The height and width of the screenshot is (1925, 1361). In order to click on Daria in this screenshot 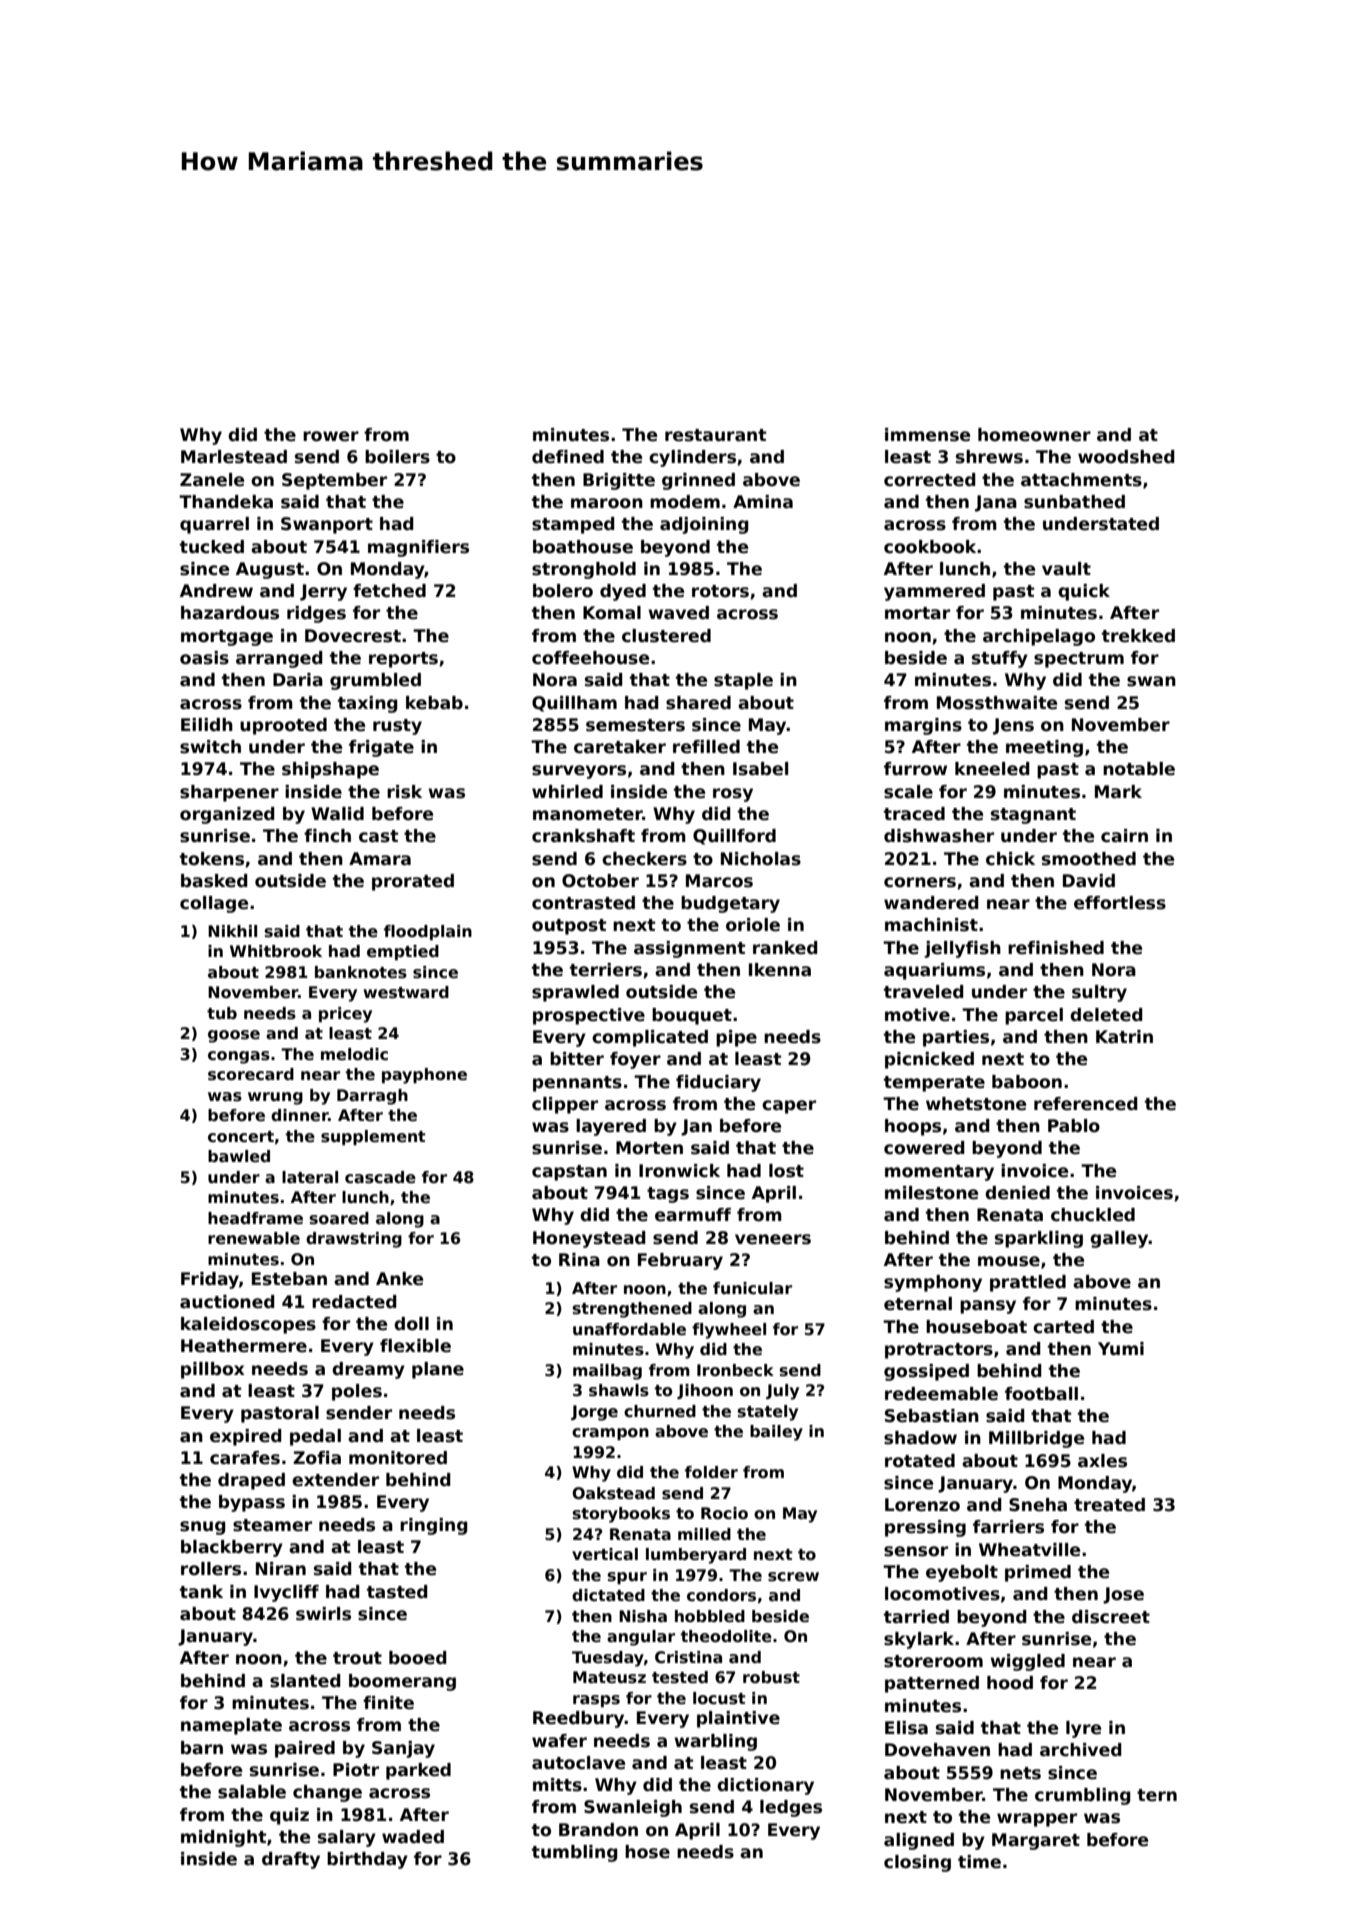, I will do `click(298, 679)`.
